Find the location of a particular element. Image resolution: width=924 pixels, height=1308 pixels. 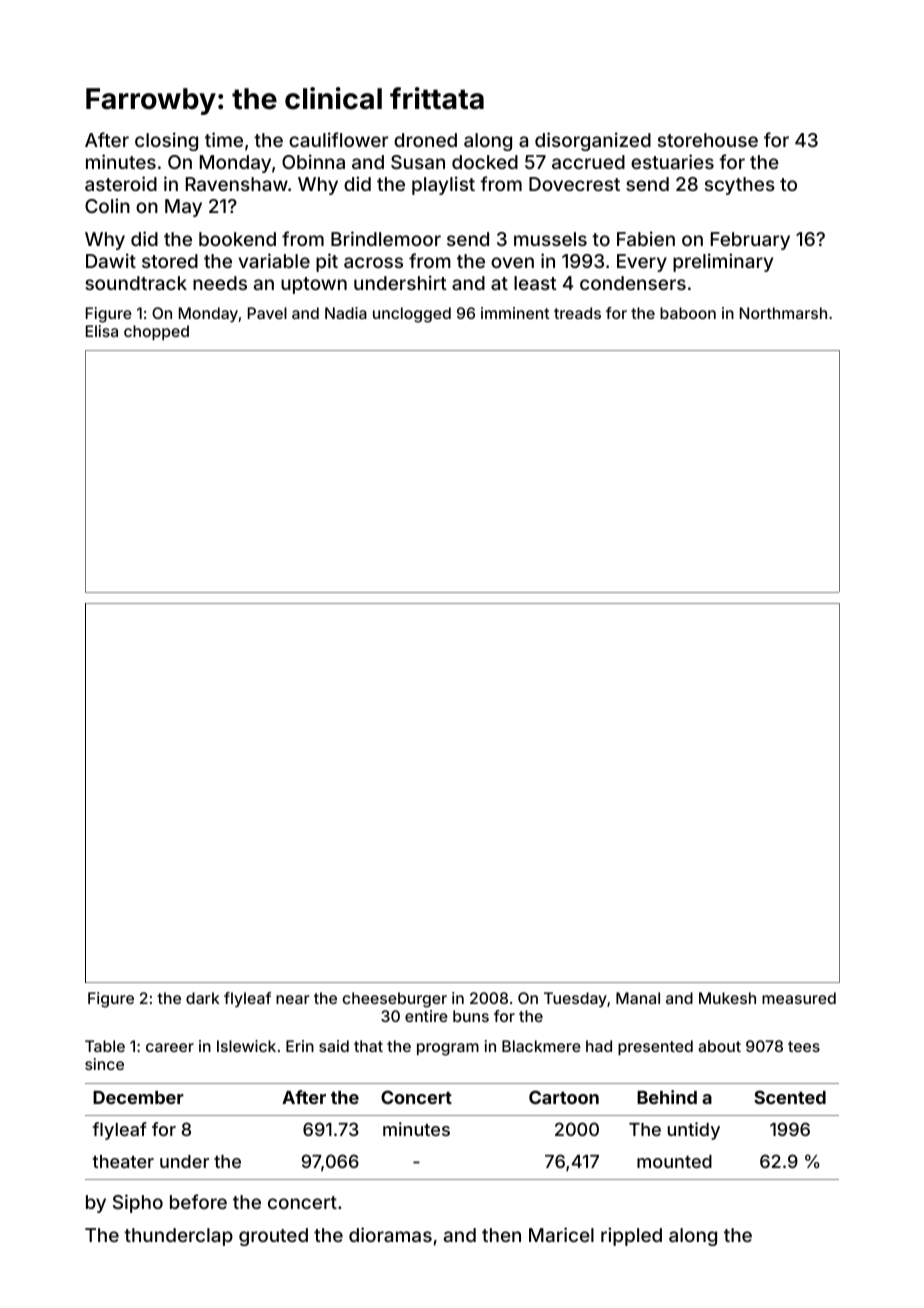

dark is located at coordinates (203, 998).
